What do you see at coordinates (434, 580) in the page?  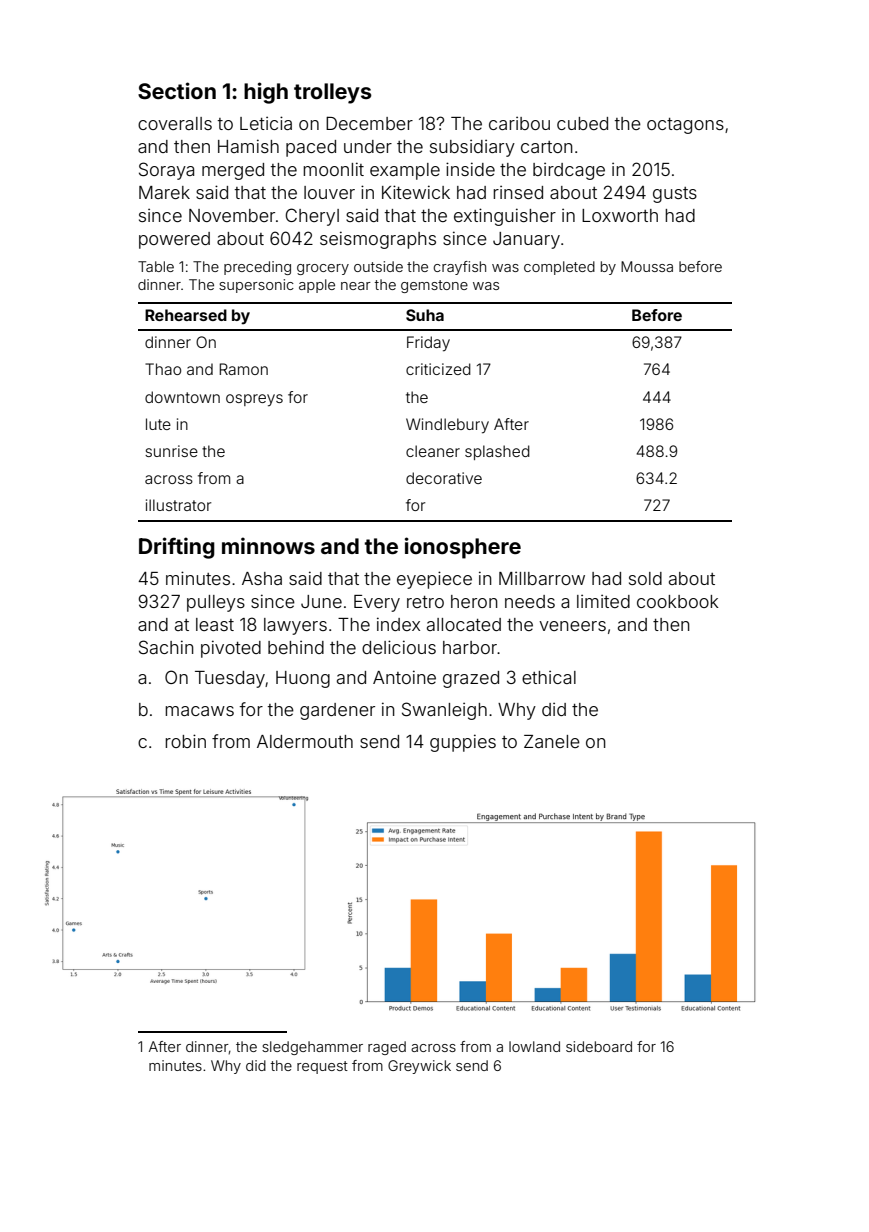 I see `eyepiece` at bounding box center [434, 580].
